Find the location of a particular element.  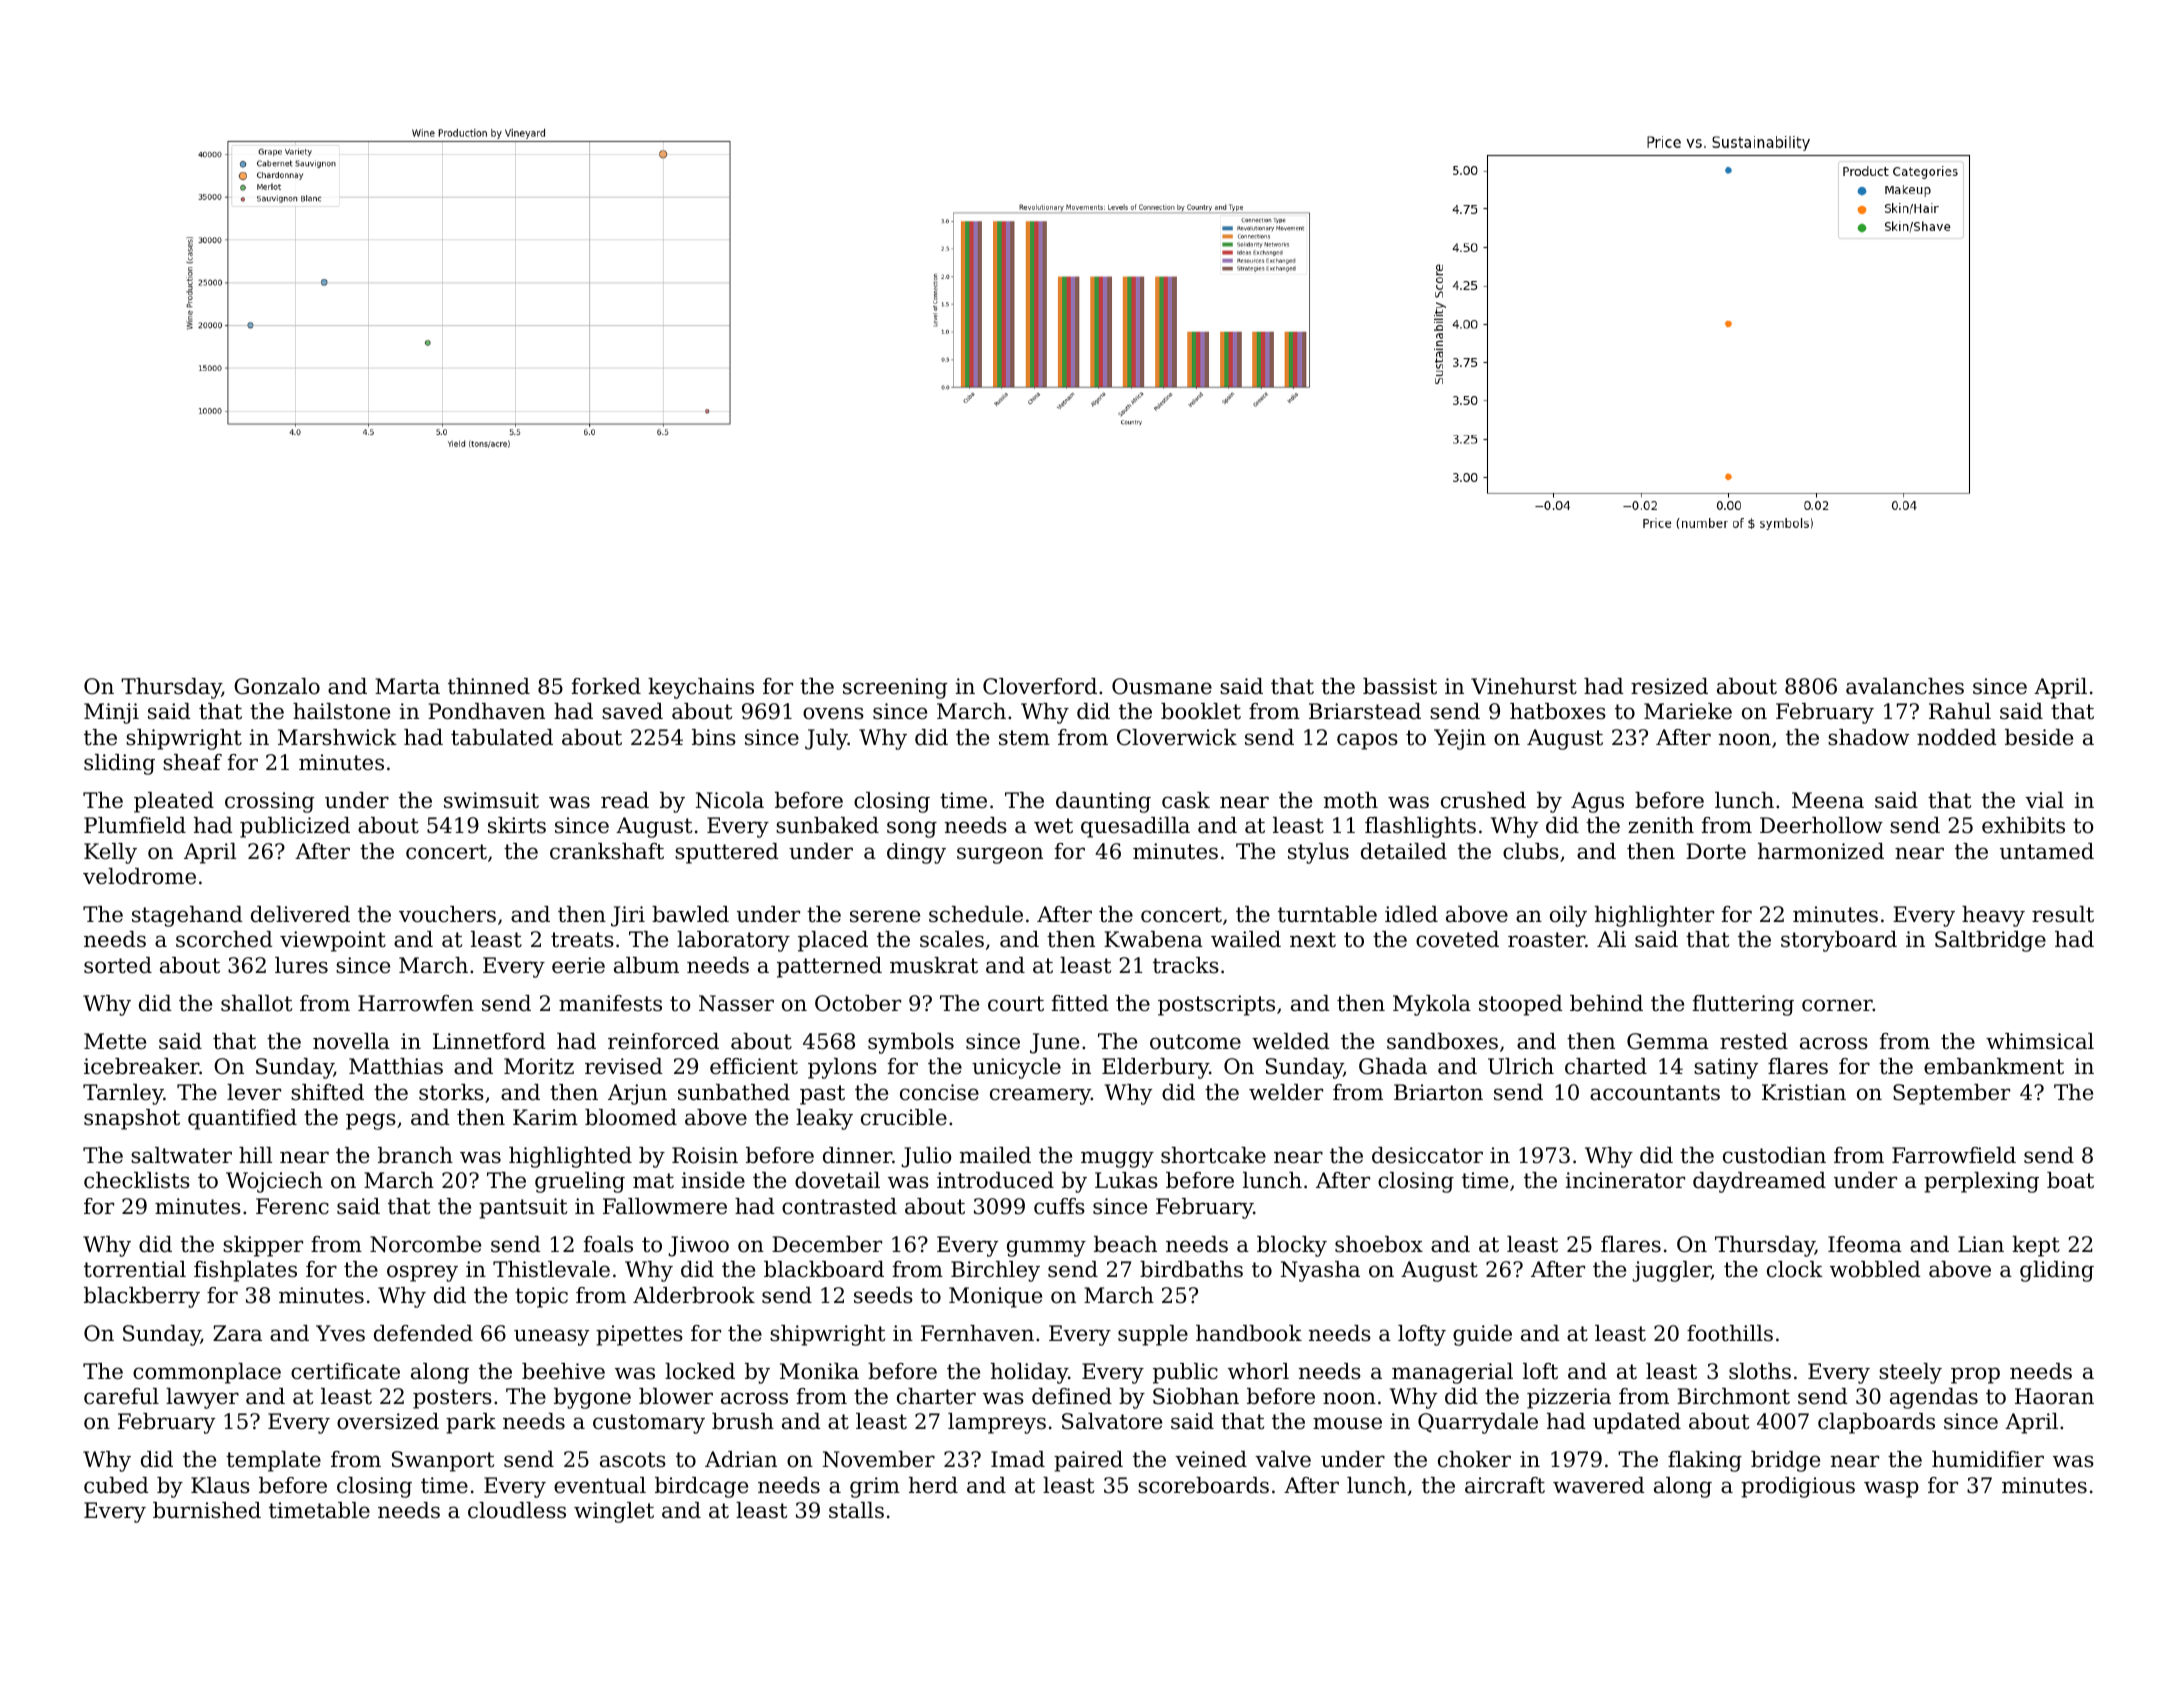

cubed is located at coordinates (116, 1485).
